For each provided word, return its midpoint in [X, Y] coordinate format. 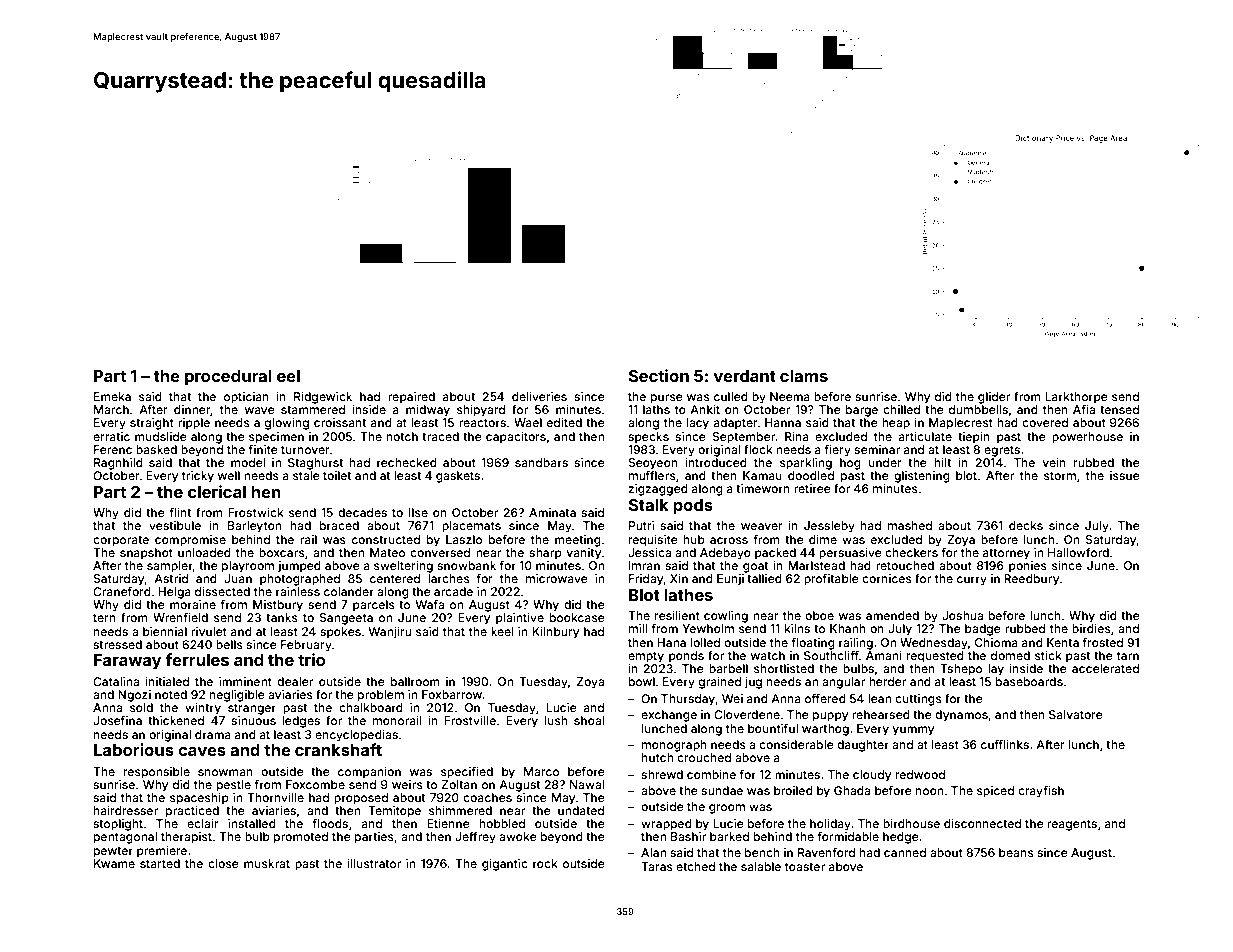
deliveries [539, 396]
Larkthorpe [1076, 398]
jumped [299, 567]
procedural [228, 378]
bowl [642, 681]
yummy [913, 731]
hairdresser [126, 810]
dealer [295, 681]
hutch [657, 757]
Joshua [962, 615]
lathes [688, 595]
